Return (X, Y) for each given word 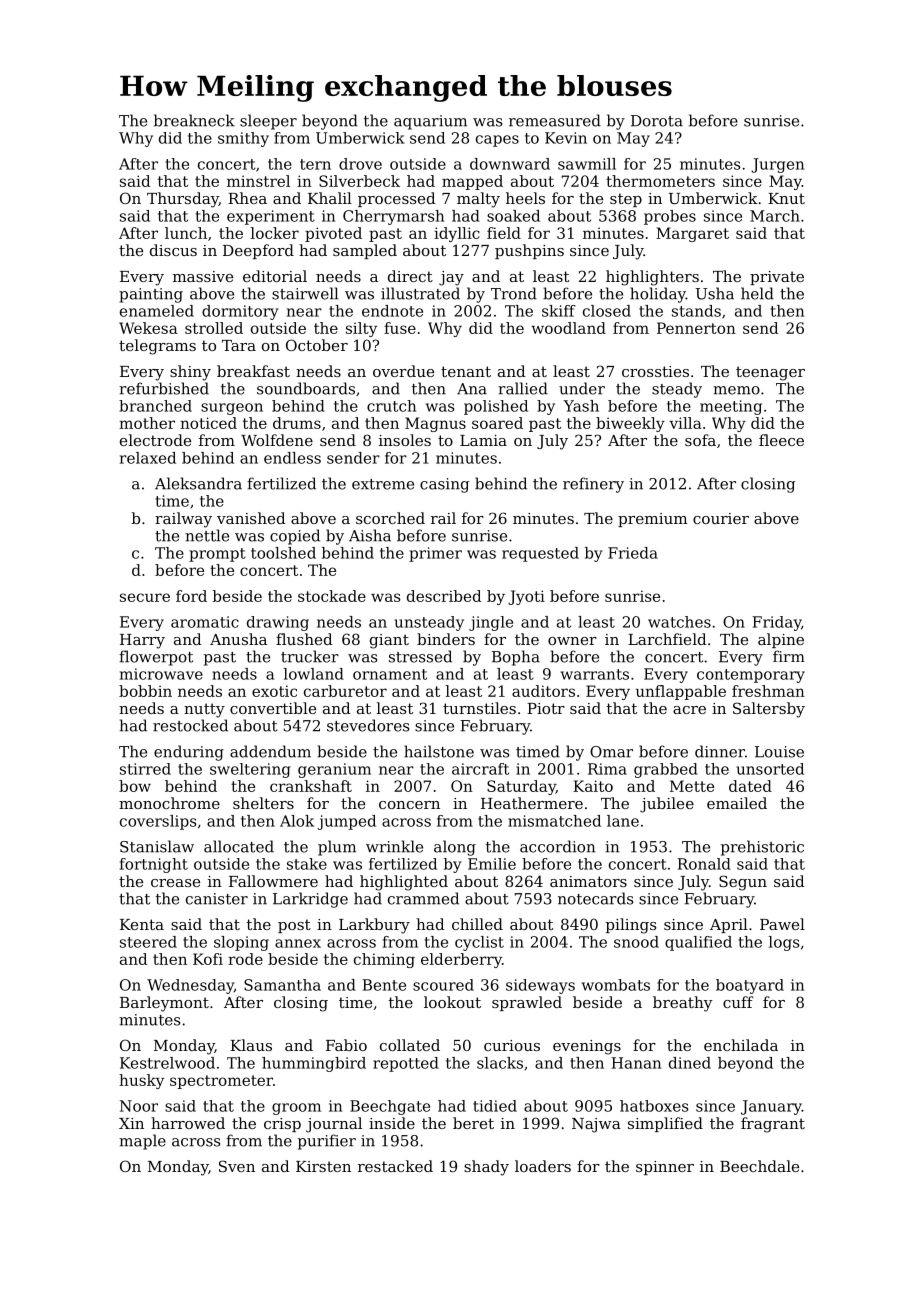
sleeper (268, 122)
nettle (207, 535)
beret (473, 1123)
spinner (665, 1168)
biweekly (630, 424)
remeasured (555, 120)
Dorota (657, 121)
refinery (593, 485)
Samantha (282, 985)
